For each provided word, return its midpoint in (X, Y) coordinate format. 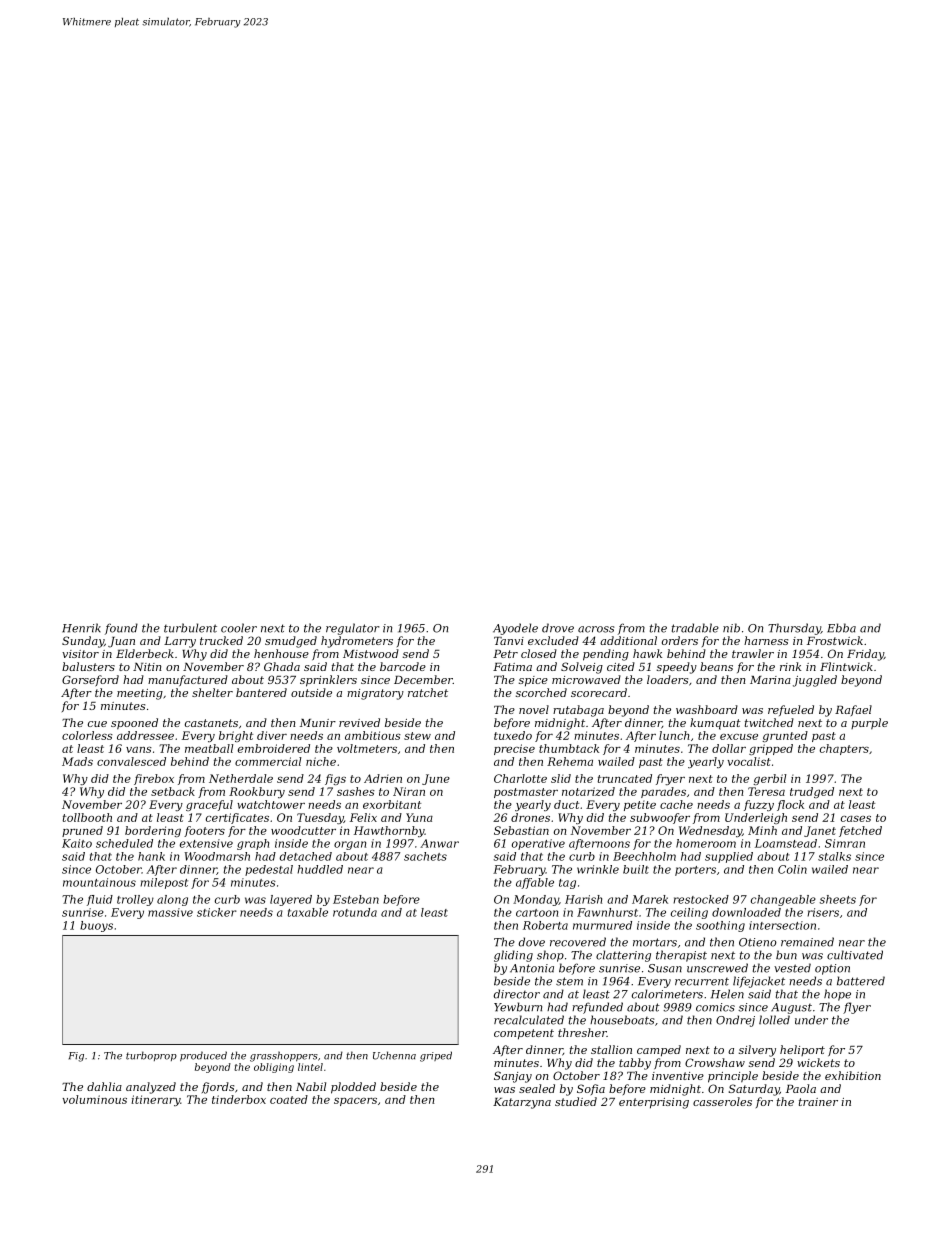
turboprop (151, 1056)
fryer (670, 779)
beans (716, 666)
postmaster (526, 793)
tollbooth (87, 817)
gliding (513, 956)
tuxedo (513, 735)
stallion (611, 1049)
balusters (88, 666)
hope (837, 995)
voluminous (94, 1099)
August (791, 1008)
